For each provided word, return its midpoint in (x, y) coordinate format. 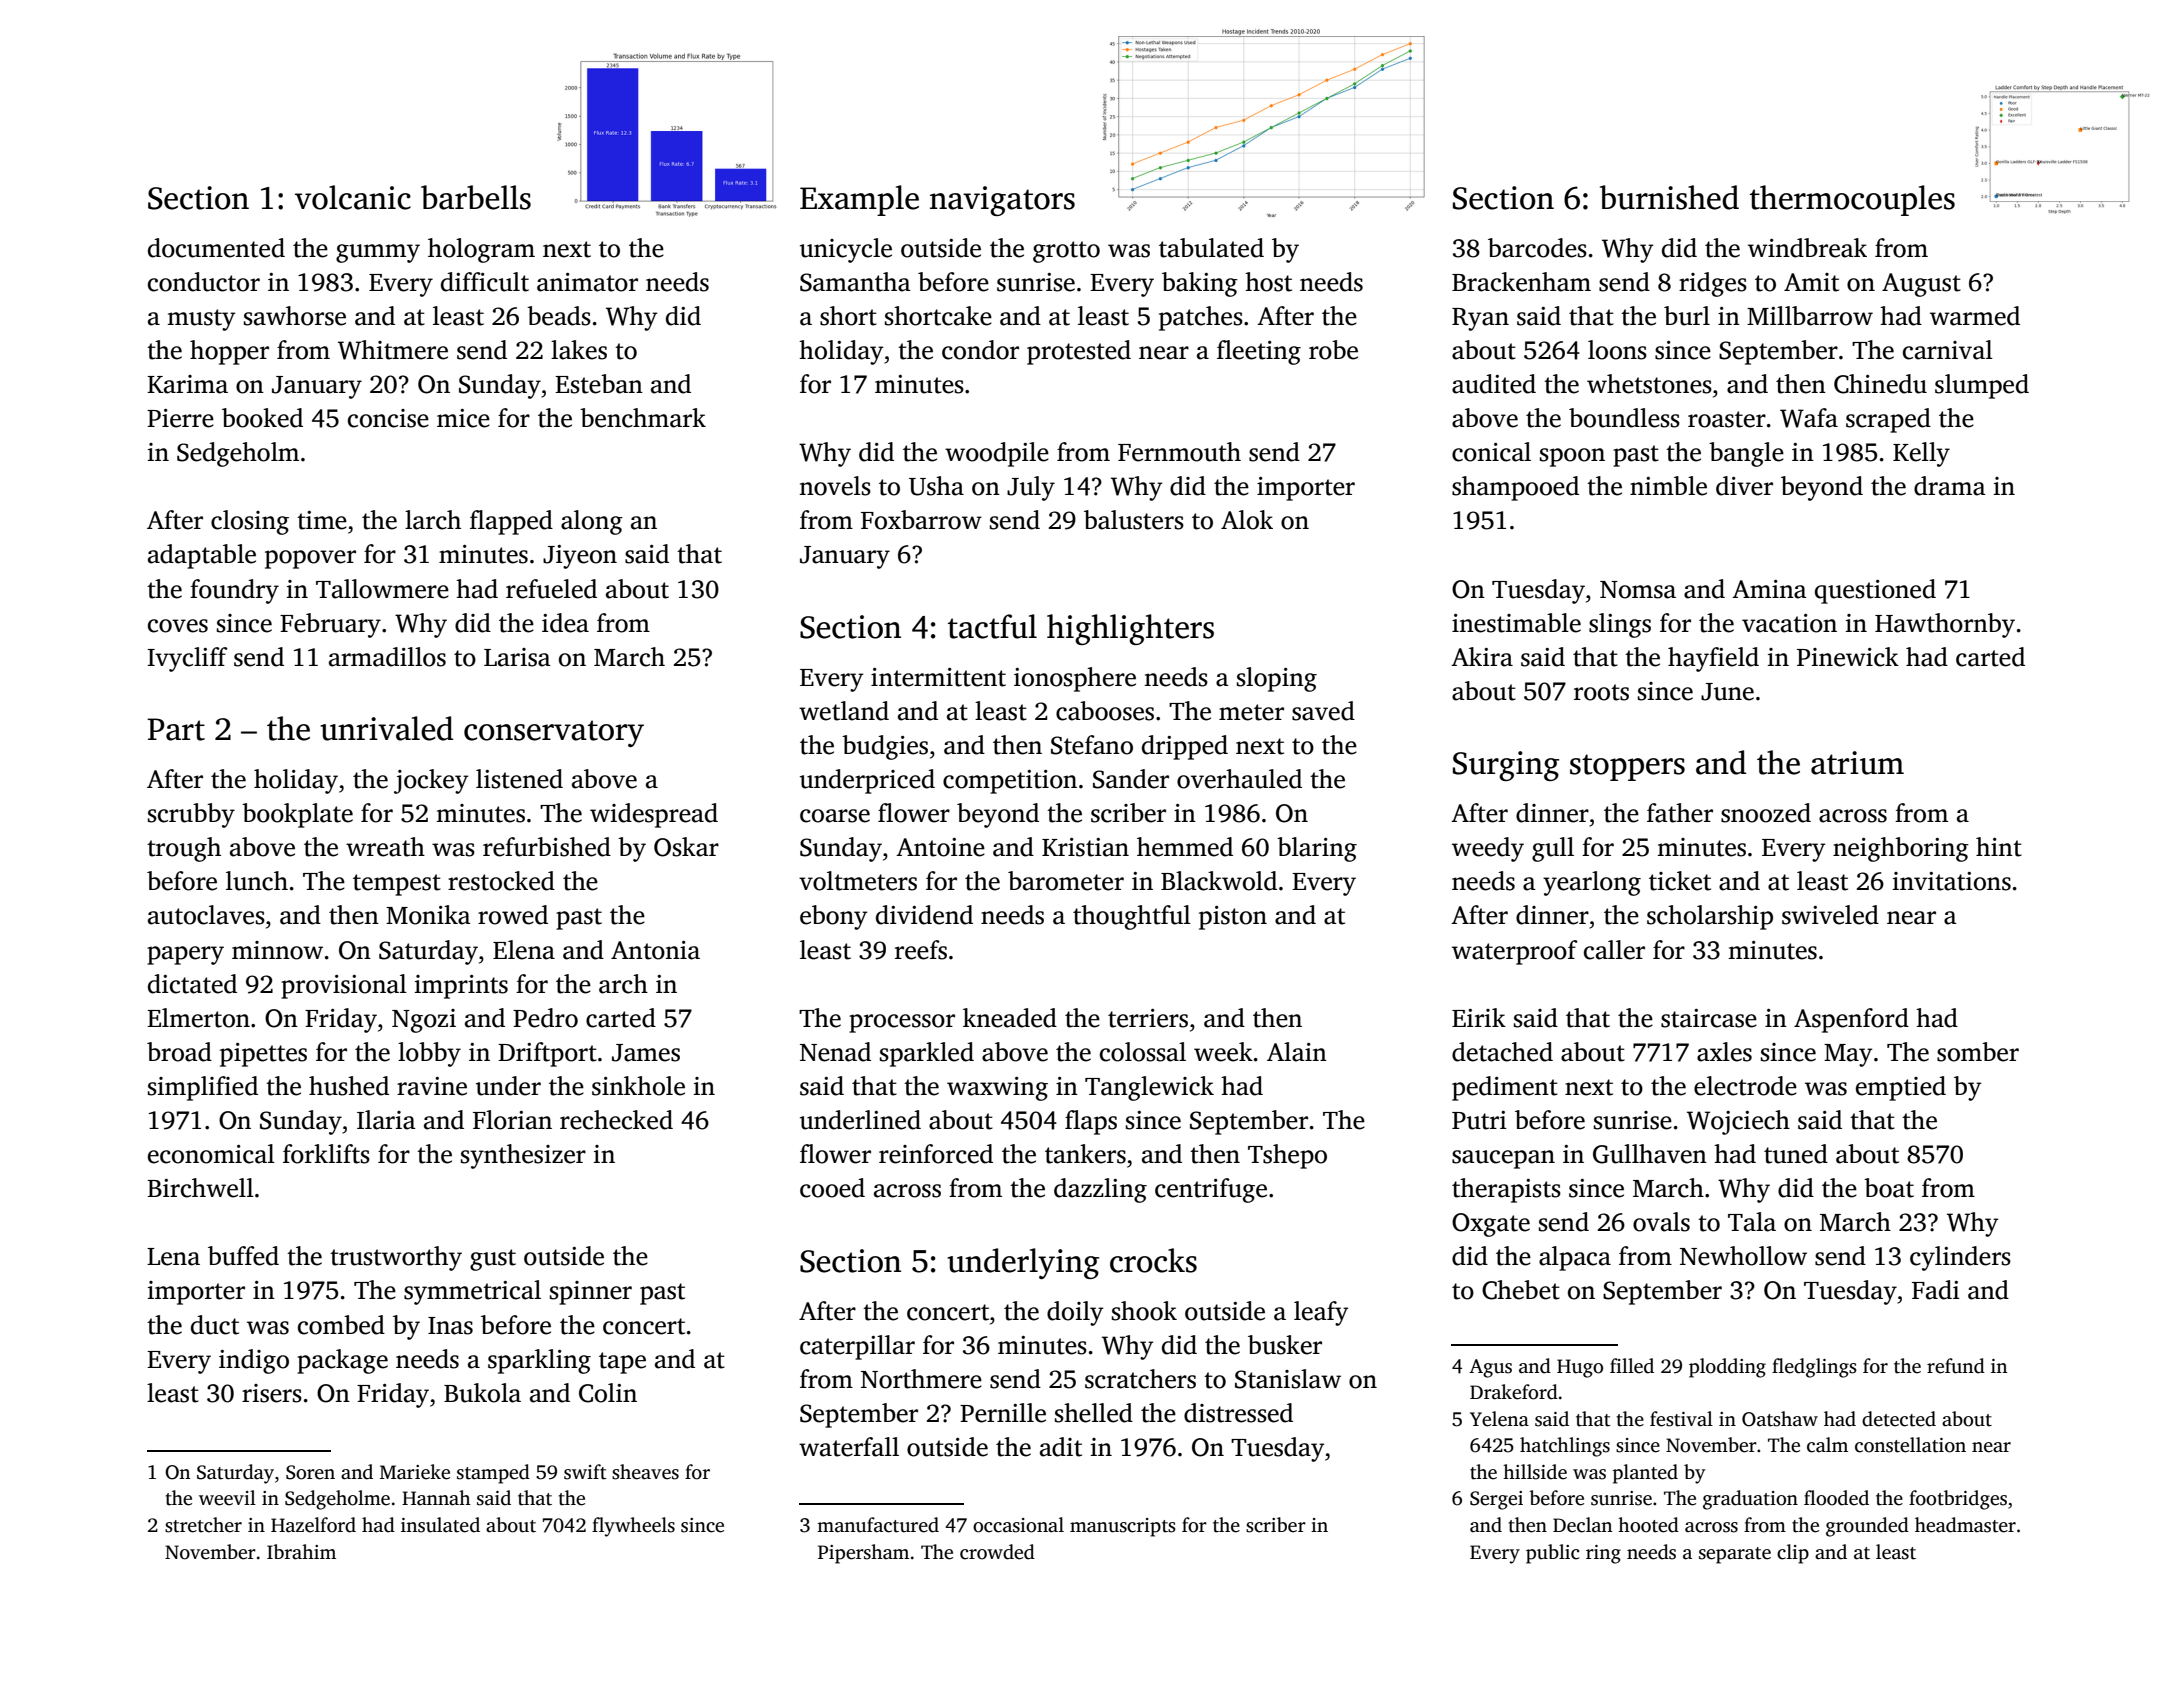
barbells (476, 197)
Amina (1769, 589)
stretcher (203, 1525)
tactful (992, 626)
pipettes (263, 1055)
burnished (1669, 197)
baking (1200, 284)
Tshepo (1287, 1156)
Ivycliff (187, 659)
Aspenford (1851, 1020)
